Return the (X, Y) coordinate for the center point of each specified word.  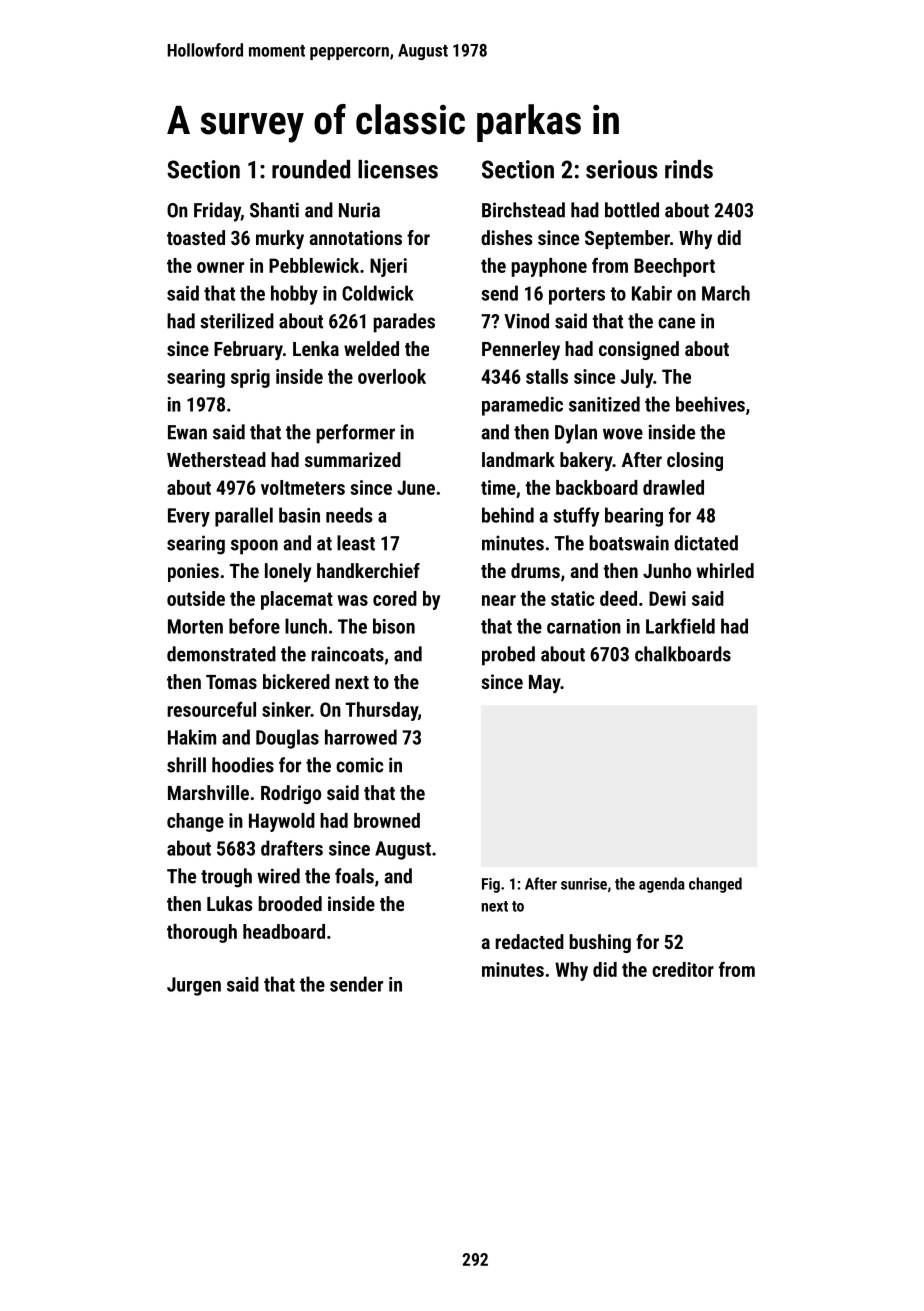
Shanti (274, 210)
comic (359, 765)
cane (676, 323)
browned (387, 820)
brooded (290, 903)
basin (299, 515)
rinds (689, 169)
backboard (597, 487)
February (248, 350)
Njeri (388, 267)
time (498, 487)
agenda (662, 885)
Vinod (526, 321)
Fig (491, 885)
